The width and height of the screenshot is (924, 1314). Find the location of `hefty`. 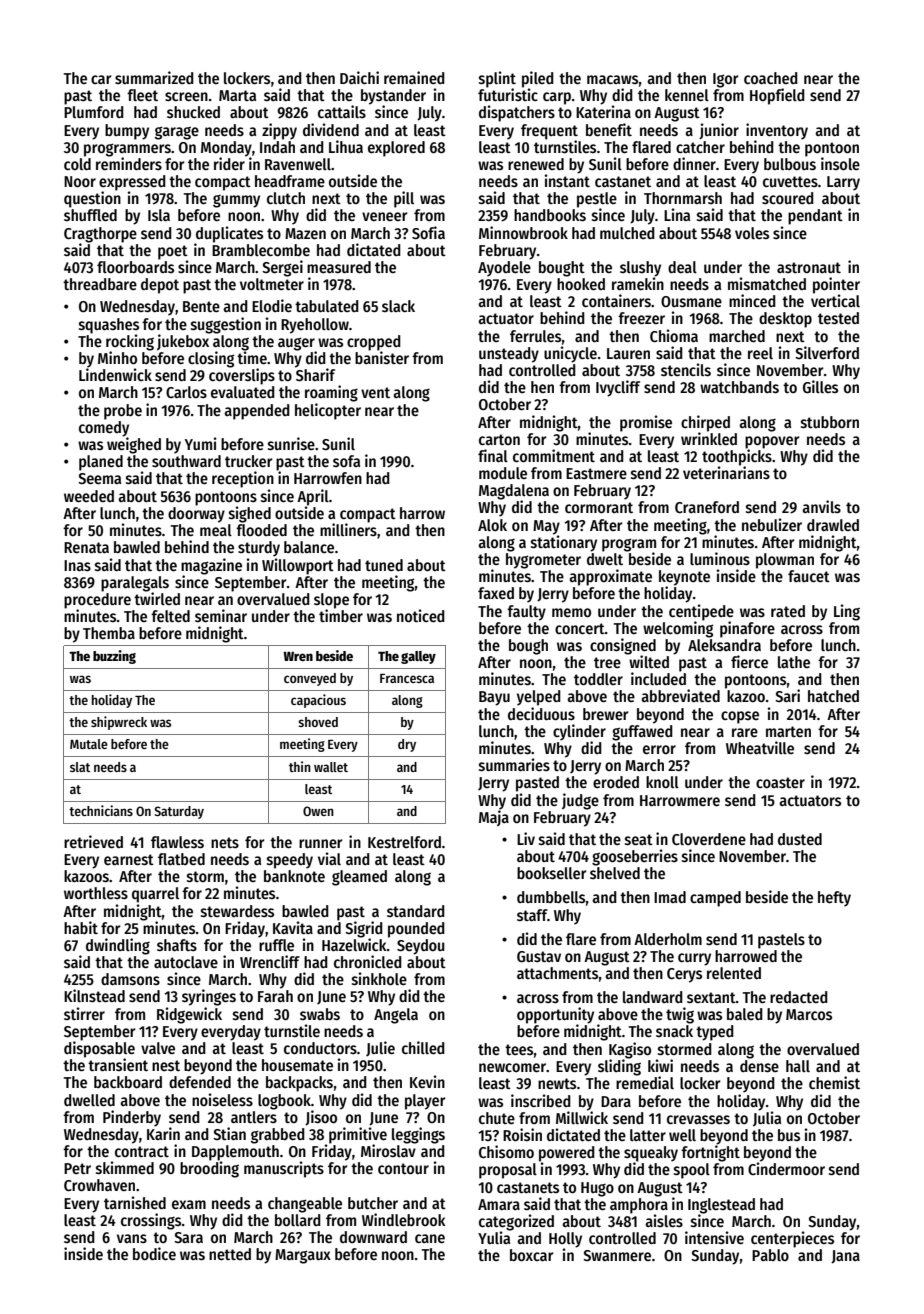

hefty is located at coordinates (834, 899).
